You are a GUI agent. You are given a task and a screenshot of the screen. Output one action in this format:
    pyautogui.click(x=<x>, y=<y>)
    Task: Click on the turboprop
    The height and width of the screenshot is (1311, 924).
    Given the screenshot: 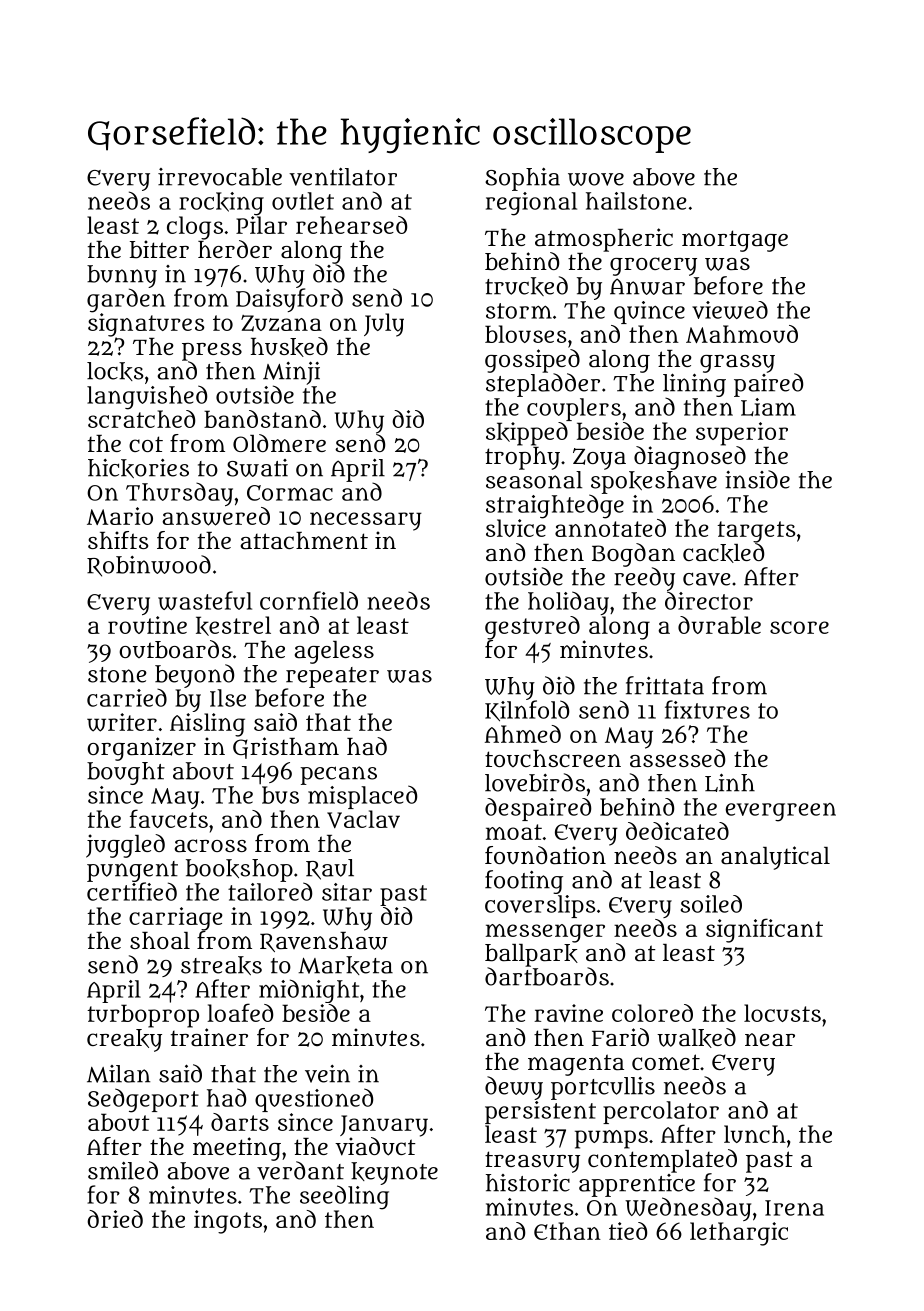 What is the action you would take?
    pyautogui.click(x=143, y=1016)
